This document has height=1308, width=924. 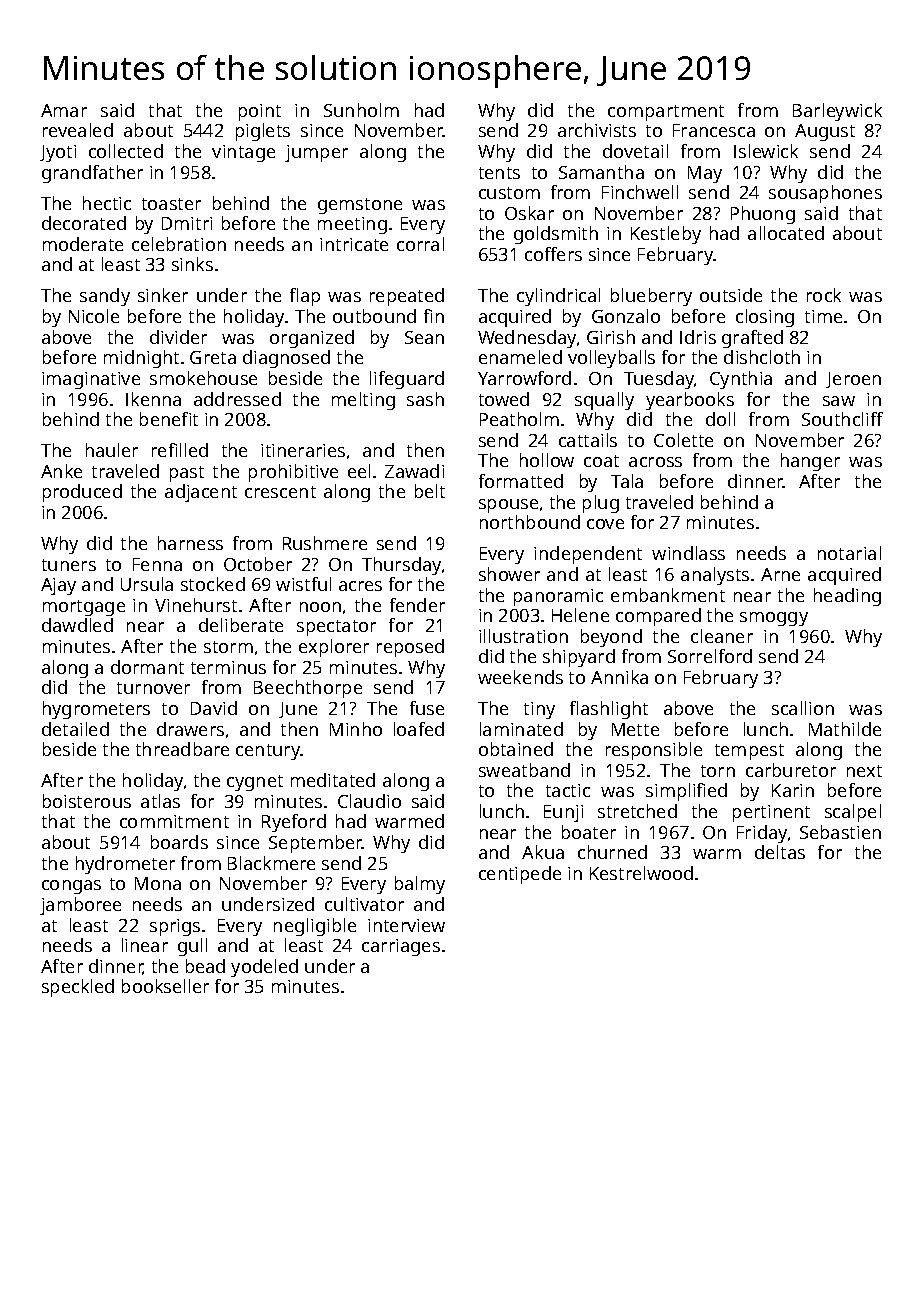 What do you see at coordinates (597, 130) in the document?
I see `archivists` at bounding box center [597, 130].
